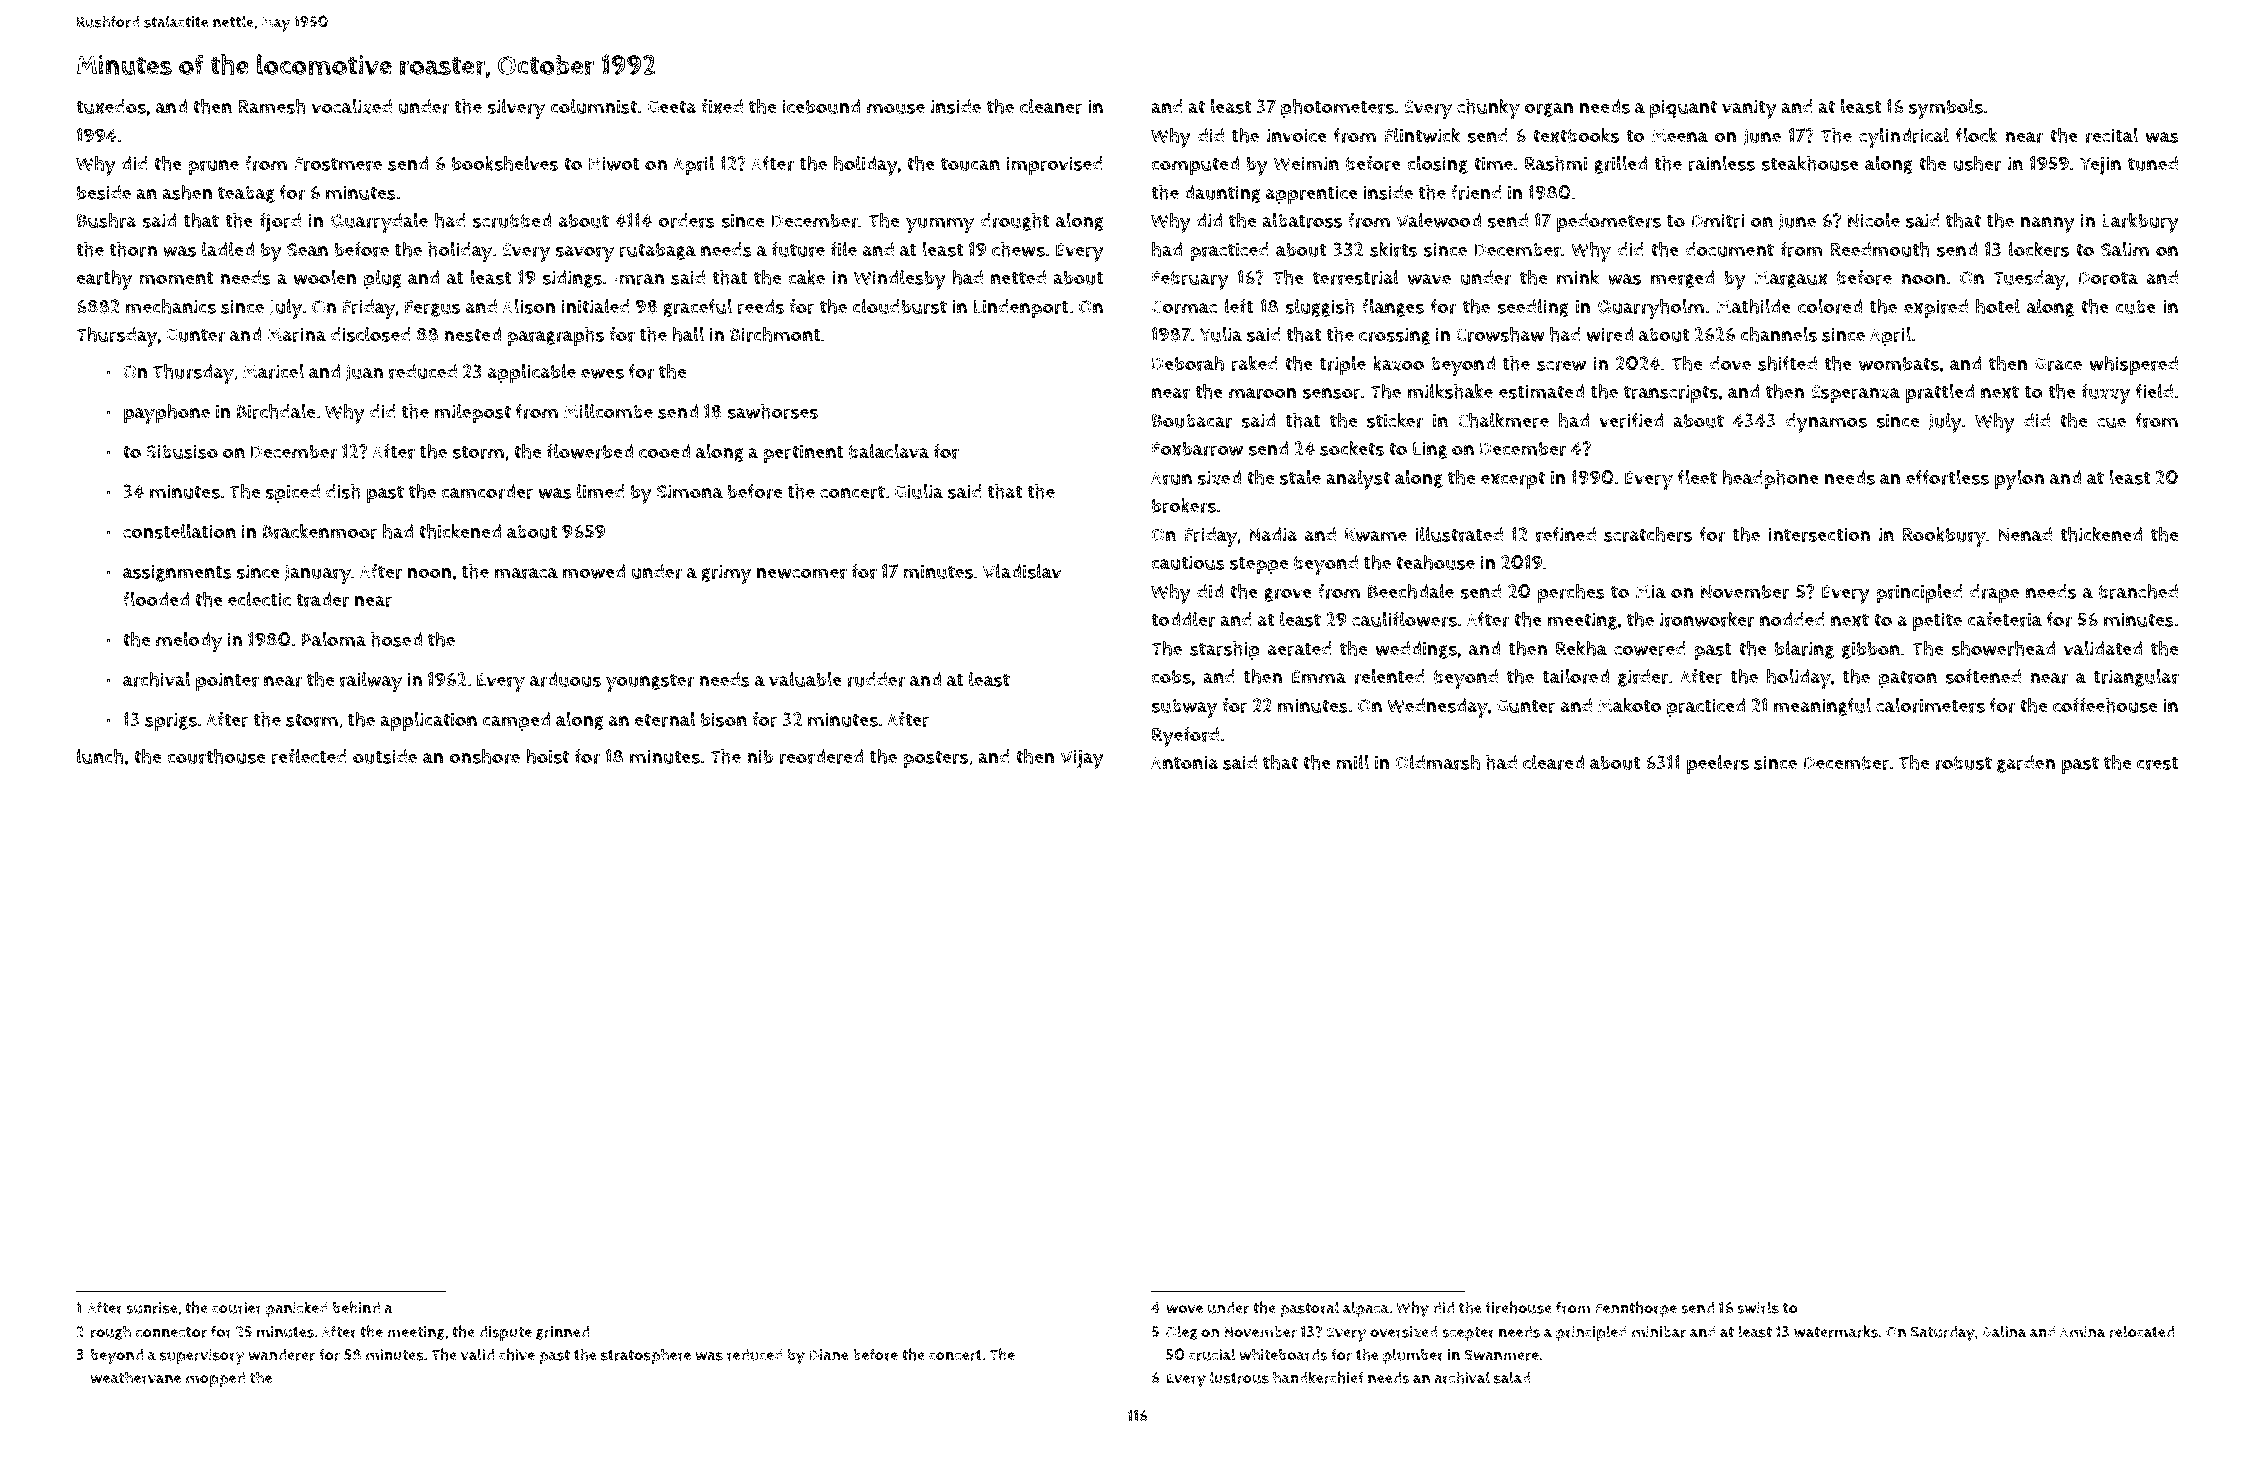 This document has width=2255, height=1459. I want to click on constellation, so click(179, 531).
